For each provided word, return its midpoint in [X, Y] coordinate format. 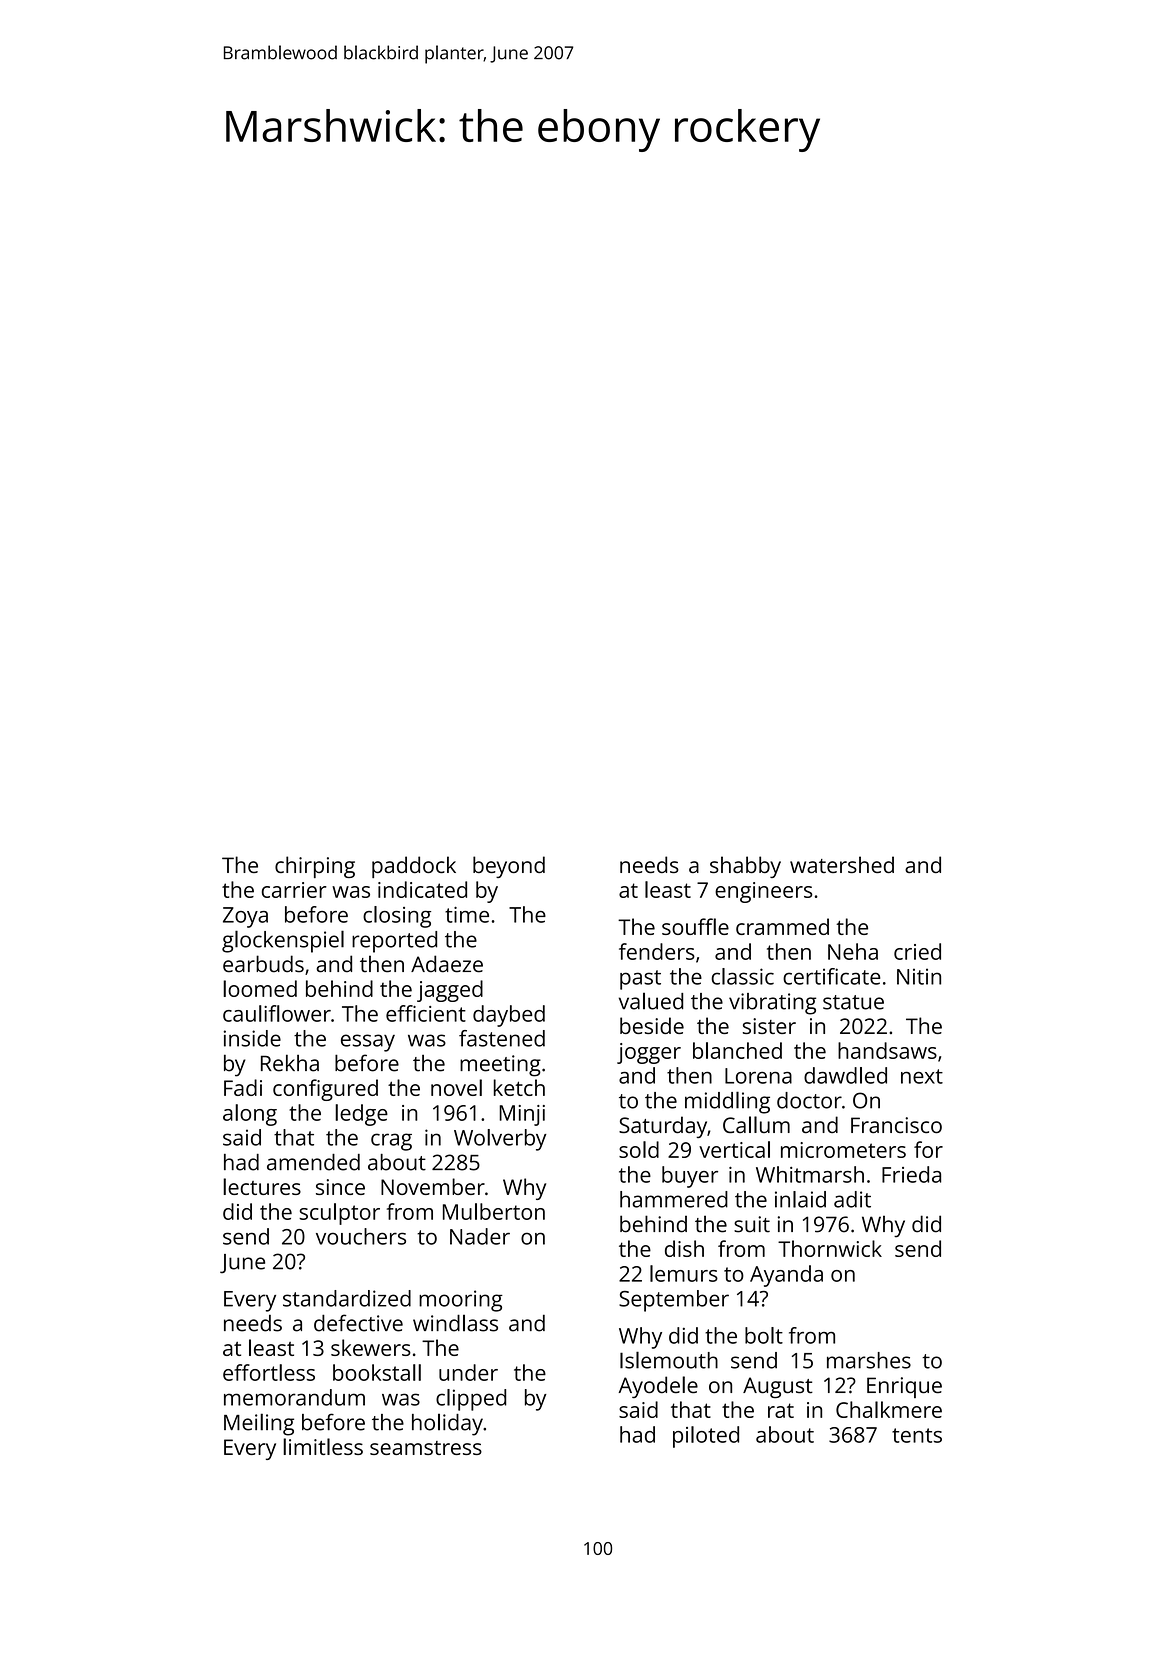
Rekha [290, 1063]
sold [639, 1149]
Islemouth [669, 1360]
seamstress [426, 1448]
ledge [361, 1115]
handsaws [887, 1050]
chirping [315, 867]
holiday [447, 1425]
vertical [734, 1149]
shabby [745, 867]
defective [358, 1323]
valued [651, 1001]
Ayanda [786, 1276]
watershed [842, 864]
